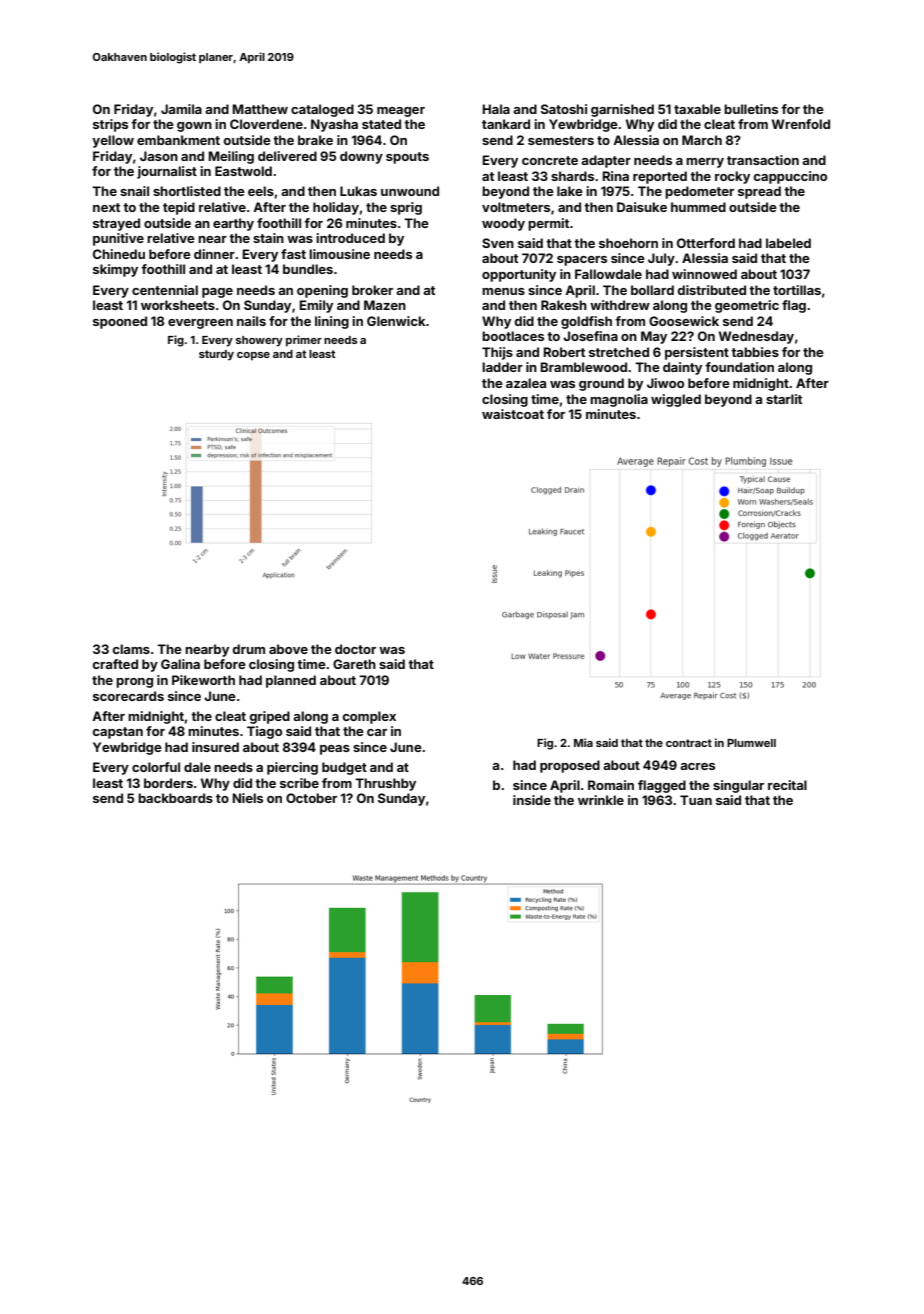 The width and height of the screenshot is (924, 1314). What do you see at coordinates (784, 399) in the screenshot?
I see `starlit` at bounding box center [784, 399].
